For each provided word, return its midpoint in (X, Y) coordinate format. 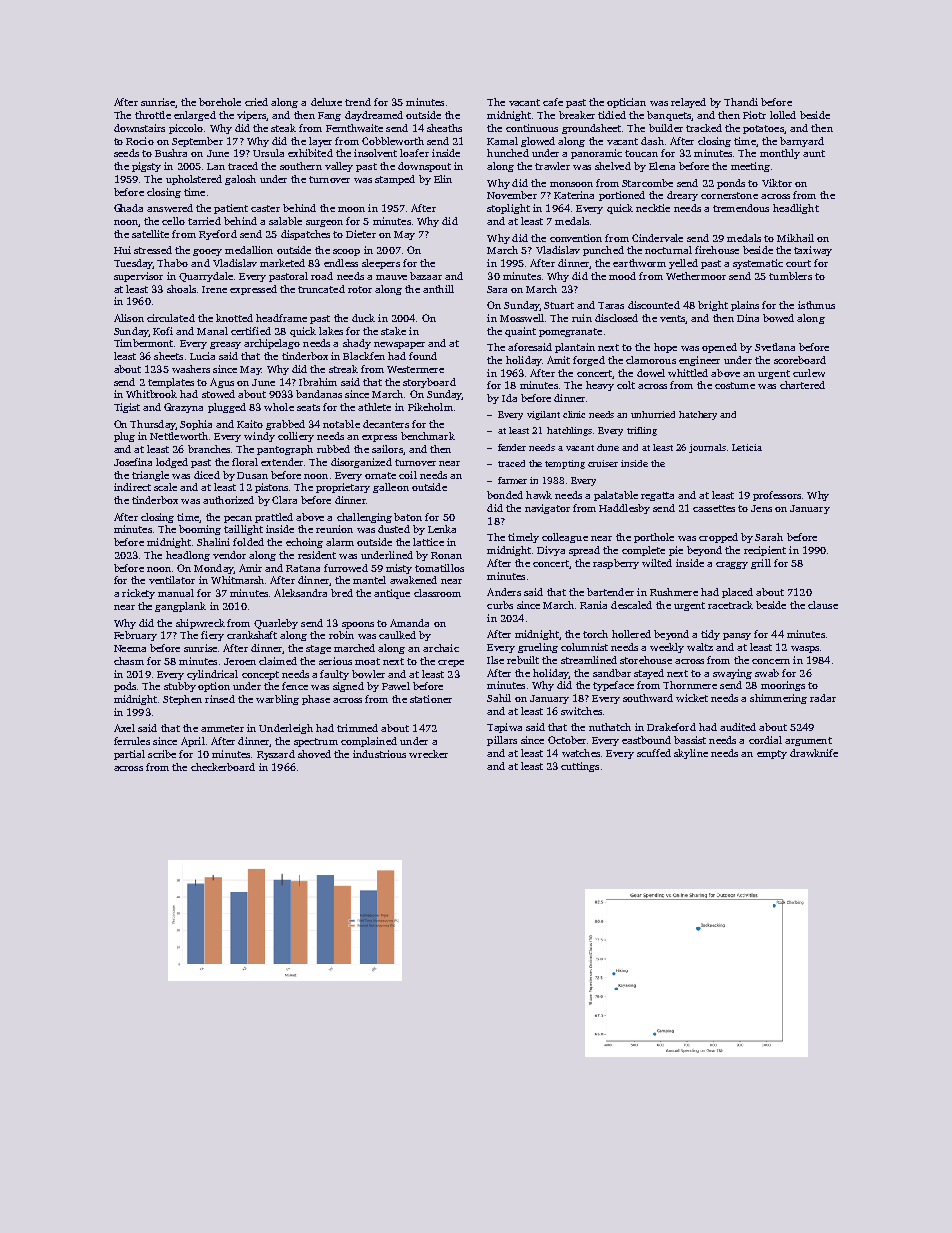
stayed (649, 674)
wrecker (428, 754)
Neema (130, 648)
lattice (428, 542)
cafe (553, 102)
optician (626, 103)
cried (256, 102)
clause (823, 605)
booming (200, 530)
